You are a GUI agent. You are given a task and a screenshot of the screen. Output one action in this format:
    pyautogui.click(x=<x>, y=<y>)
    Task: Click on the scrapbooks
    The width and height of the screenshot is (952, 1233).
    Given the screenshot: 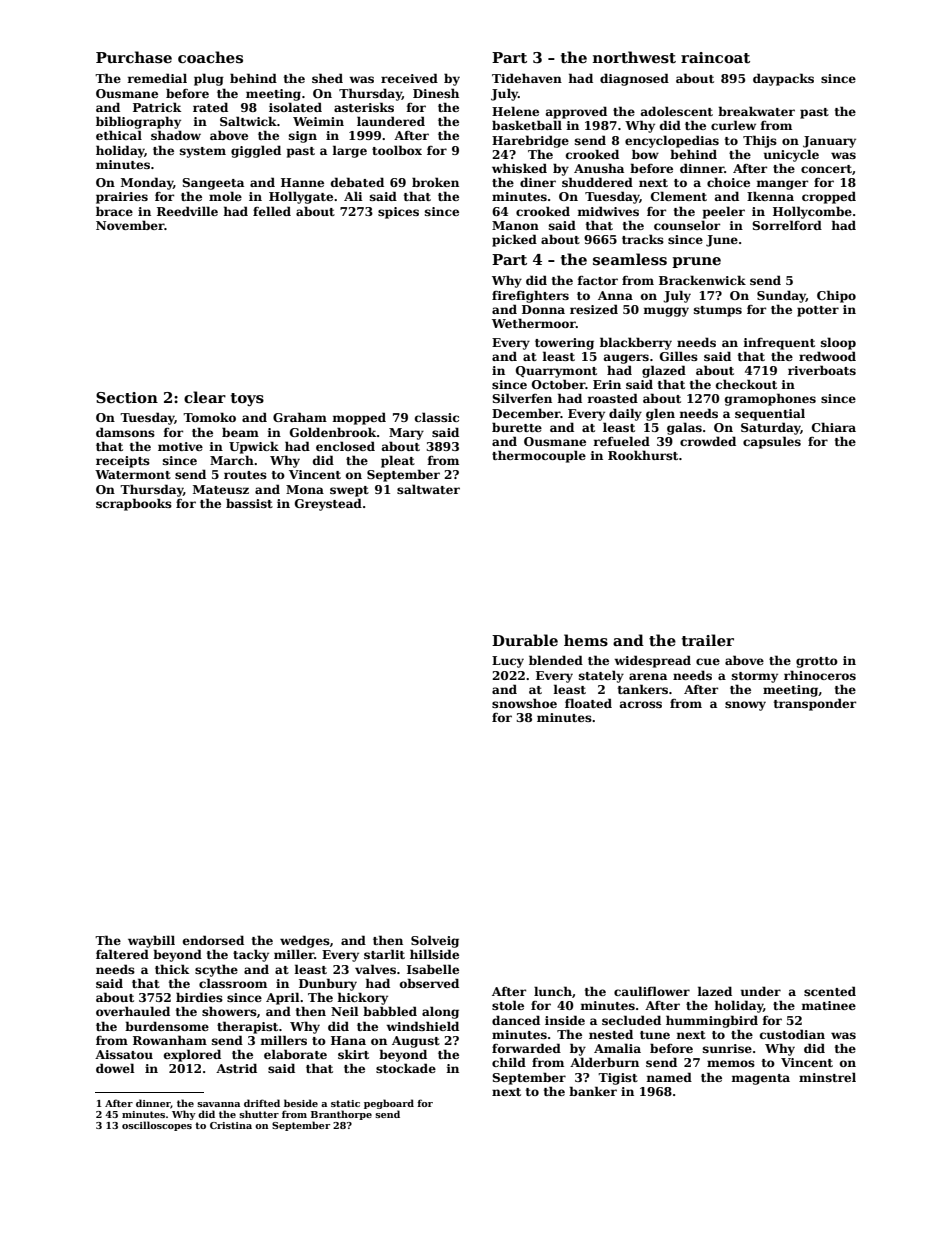 What is the action you would take?
    pyautogui.click(x=134, y=504)
